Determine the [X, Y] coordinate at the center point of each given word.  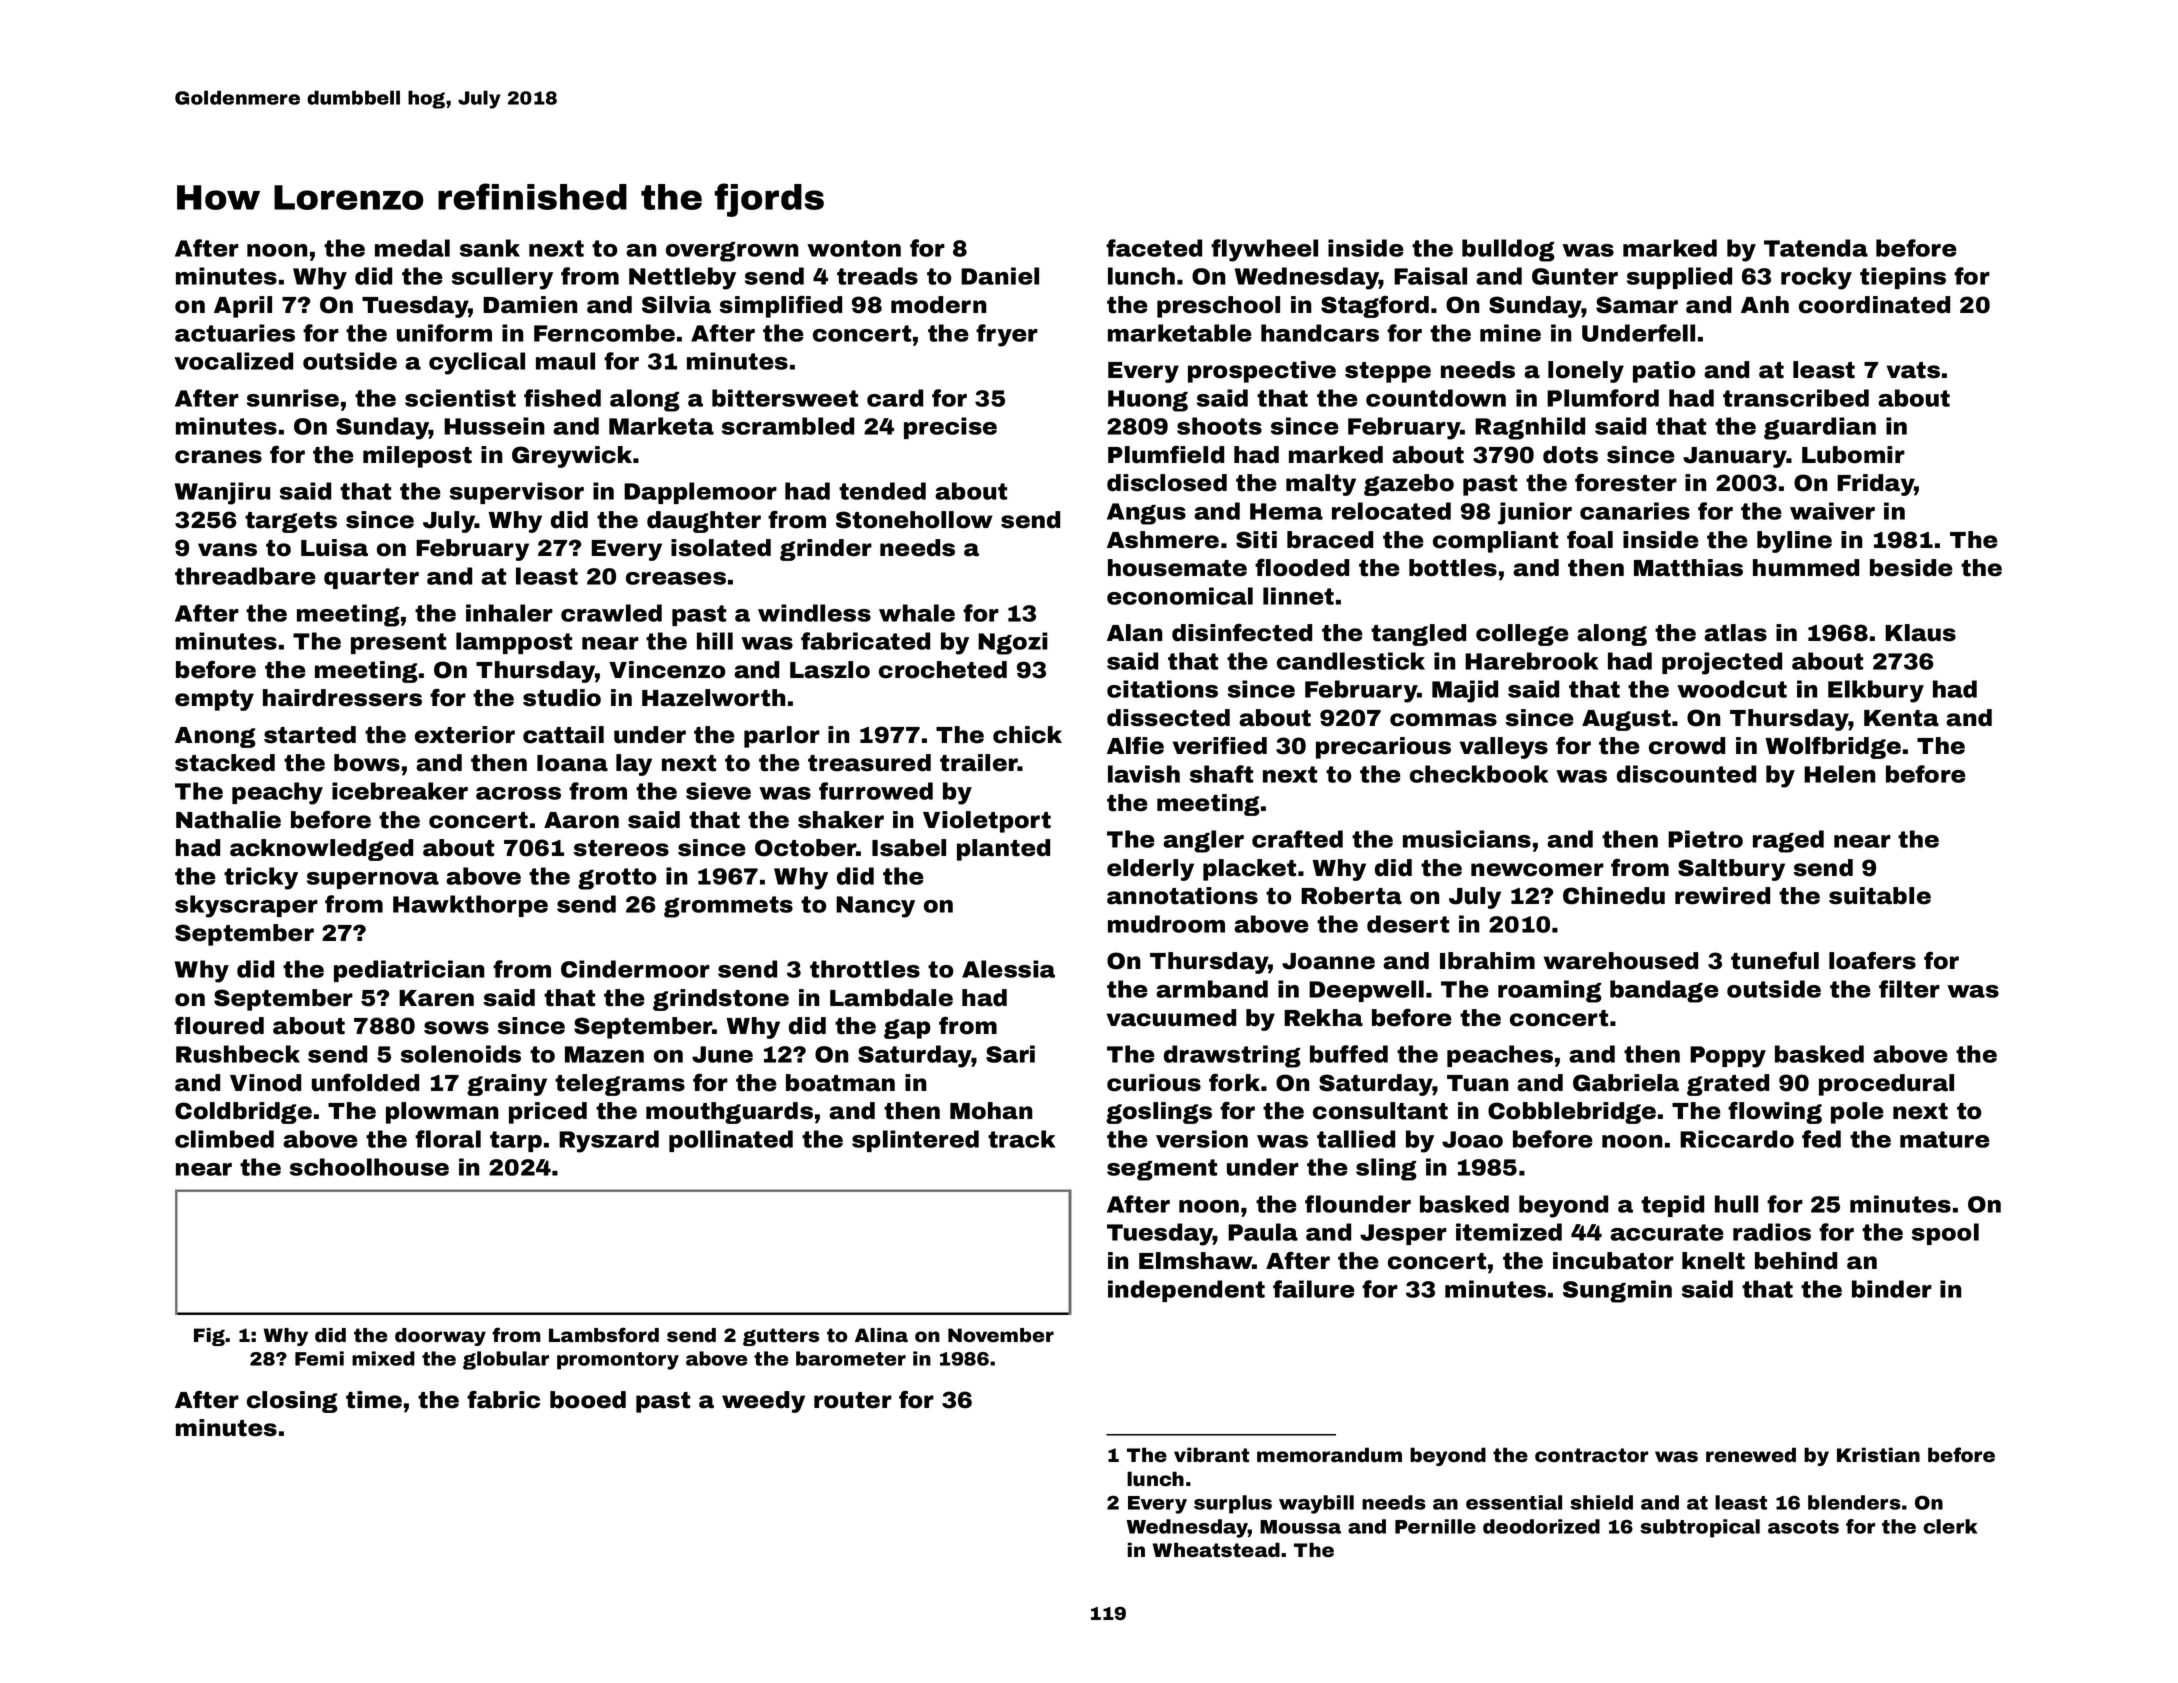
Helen [1840, 774]
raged [1788, 841]
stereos [621, 848]
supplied [1679, 278]
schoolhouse [369, 1167]
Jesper [1403, 1234]
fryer [1007, 335]
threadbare [245, 576]
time [374, 1400]
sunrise [293, 398]
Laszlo [830, 670]
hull [1736, 1204]
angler [1203, 841]
